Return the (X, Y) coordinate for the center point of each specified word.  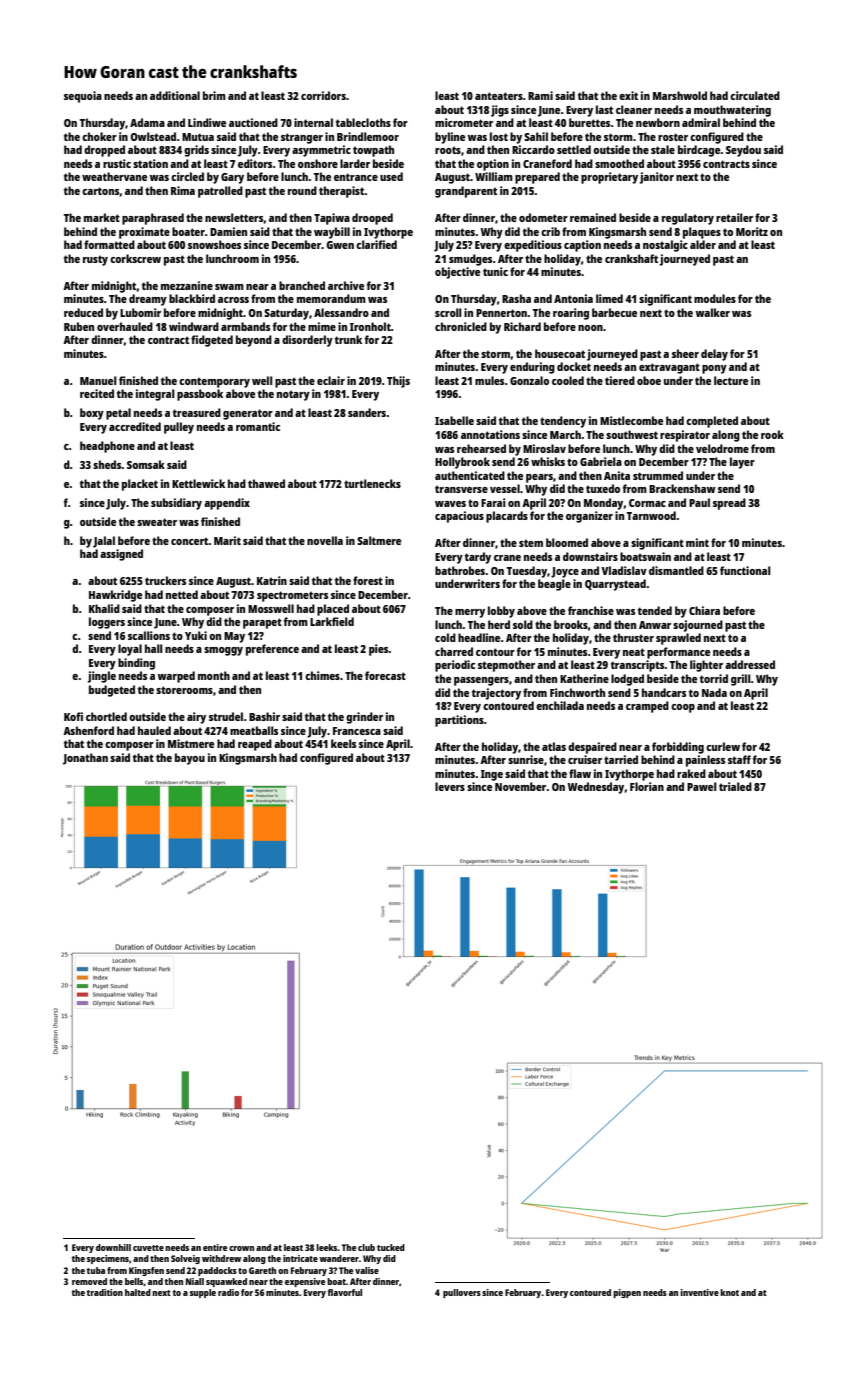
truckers (165, 580)
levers (450, 786)
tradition (105, 1292)
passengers (481, 681)
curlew (723, 746)
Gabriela (601, 461)
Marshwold (680, 95)
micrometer (464, 122)
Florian (647, 786)
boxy (92, 414)
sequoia (83, 97)
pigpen (627, 1293)
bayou (190, 759)
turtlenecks (372, 483)
